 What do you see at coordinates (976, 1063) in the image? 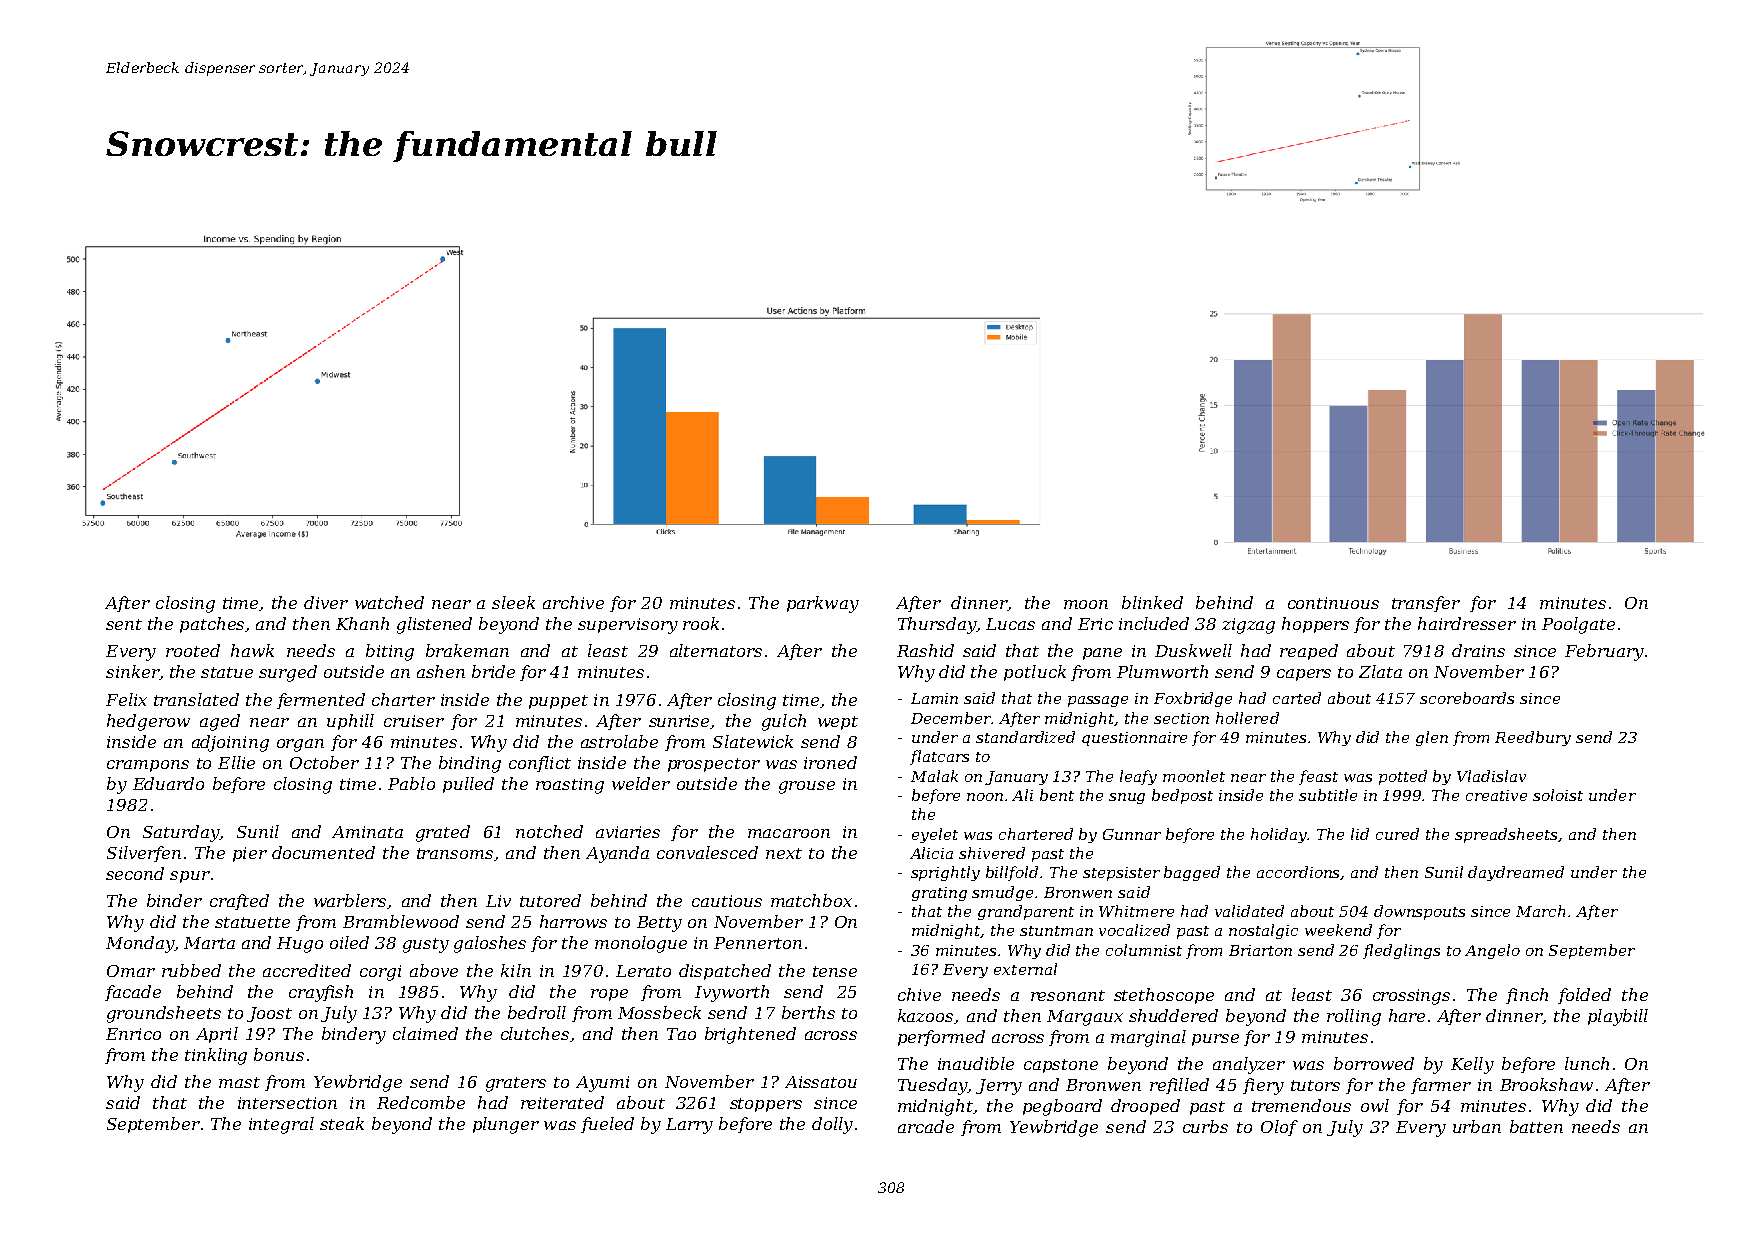
I see `inaudible` at bounding box center [976, 1063].
